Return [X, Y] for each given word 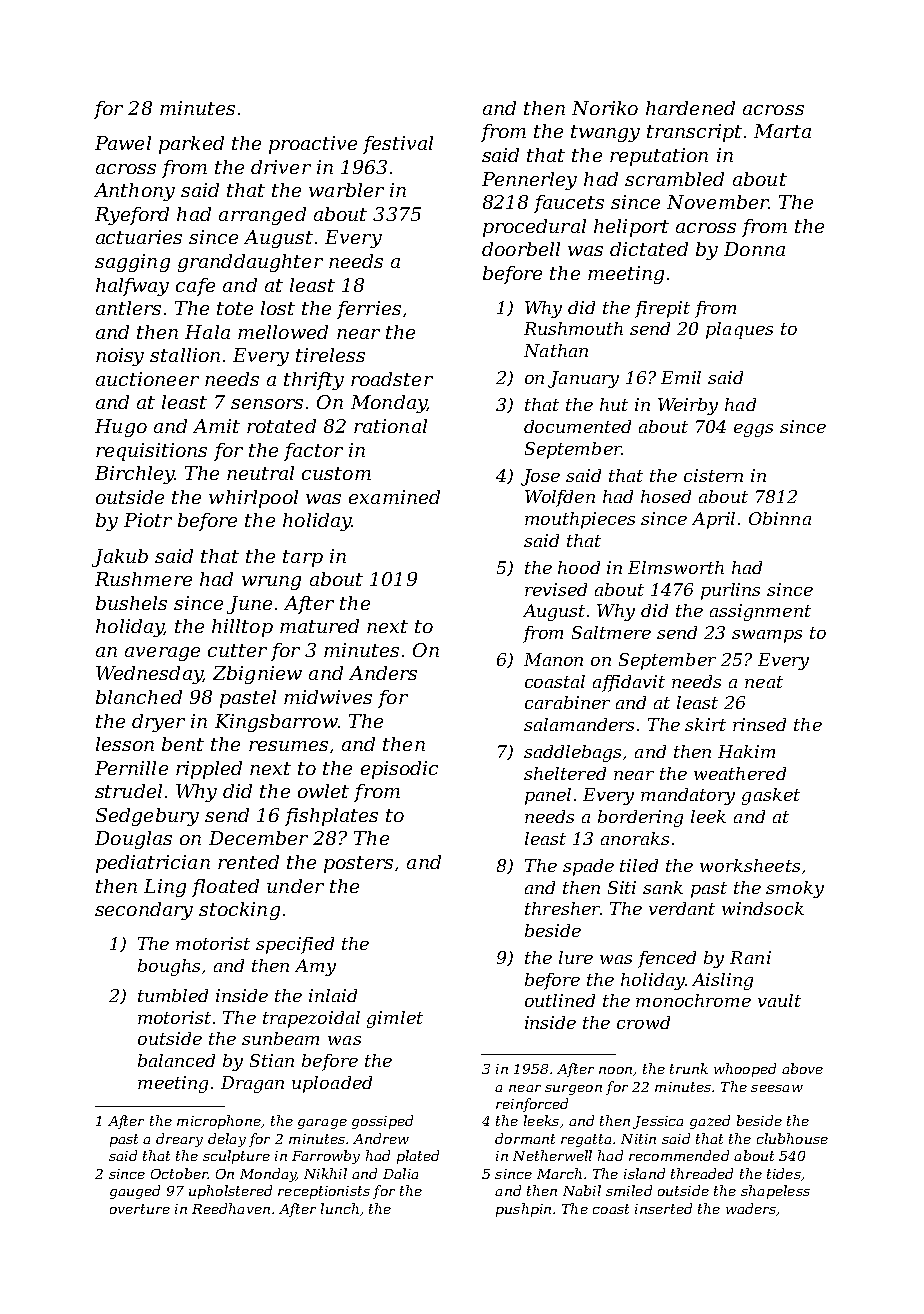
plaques [739, 330]
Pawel [123, 143]
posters [358, 864]
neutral [260, 473]
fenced [667, 959]
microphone [219, 1122]
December [258, 838]
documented [577, 426]
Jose [540, 477]
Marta [782, 131]
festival [398, 145]
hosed [666, 496]
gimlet [395, 1019]
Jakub [120, 558]
